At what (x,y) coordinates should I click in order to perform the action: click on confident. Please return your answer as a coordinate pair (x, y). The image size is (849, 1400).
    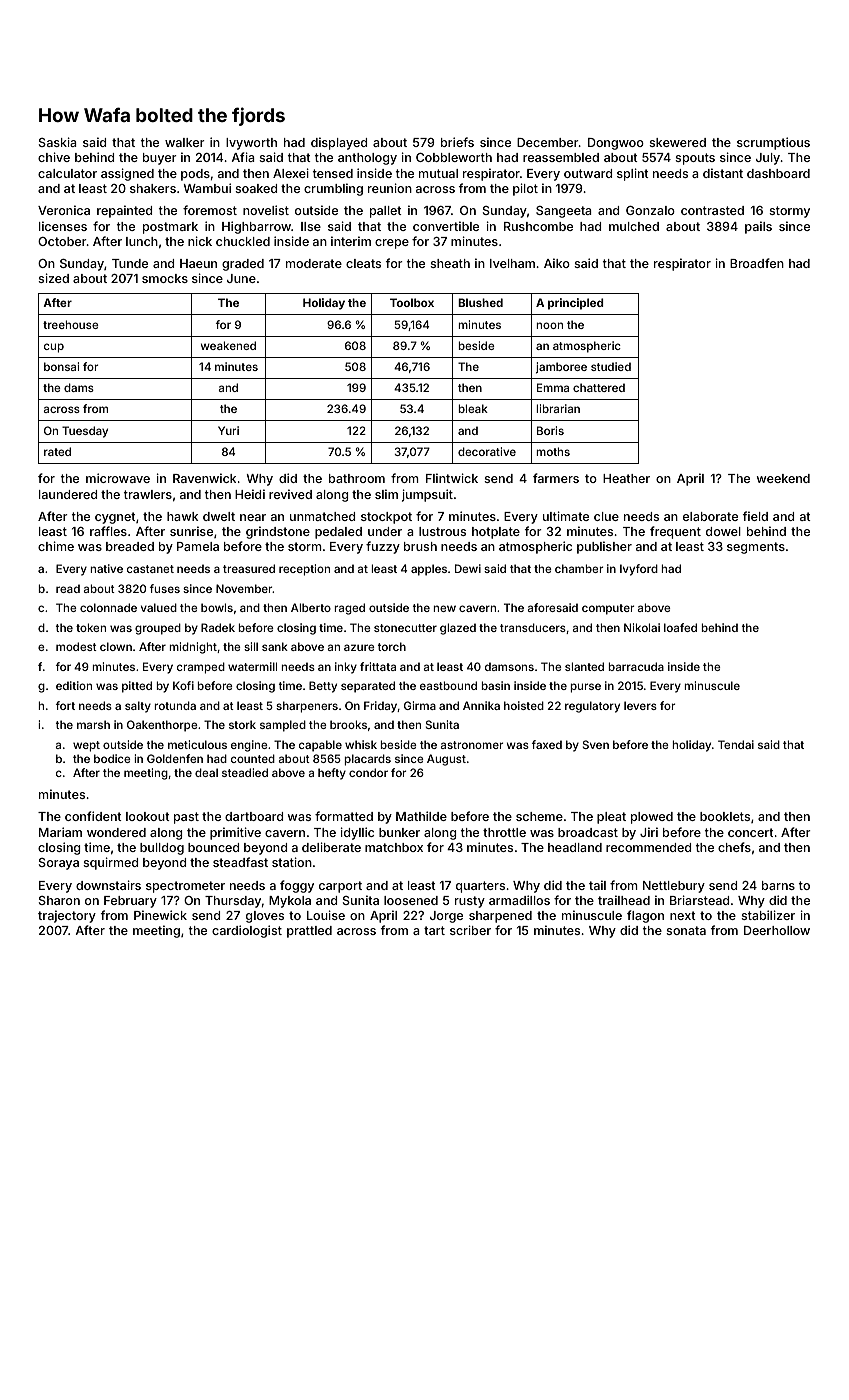
    Looking at the image, I should click on (93, 816).
